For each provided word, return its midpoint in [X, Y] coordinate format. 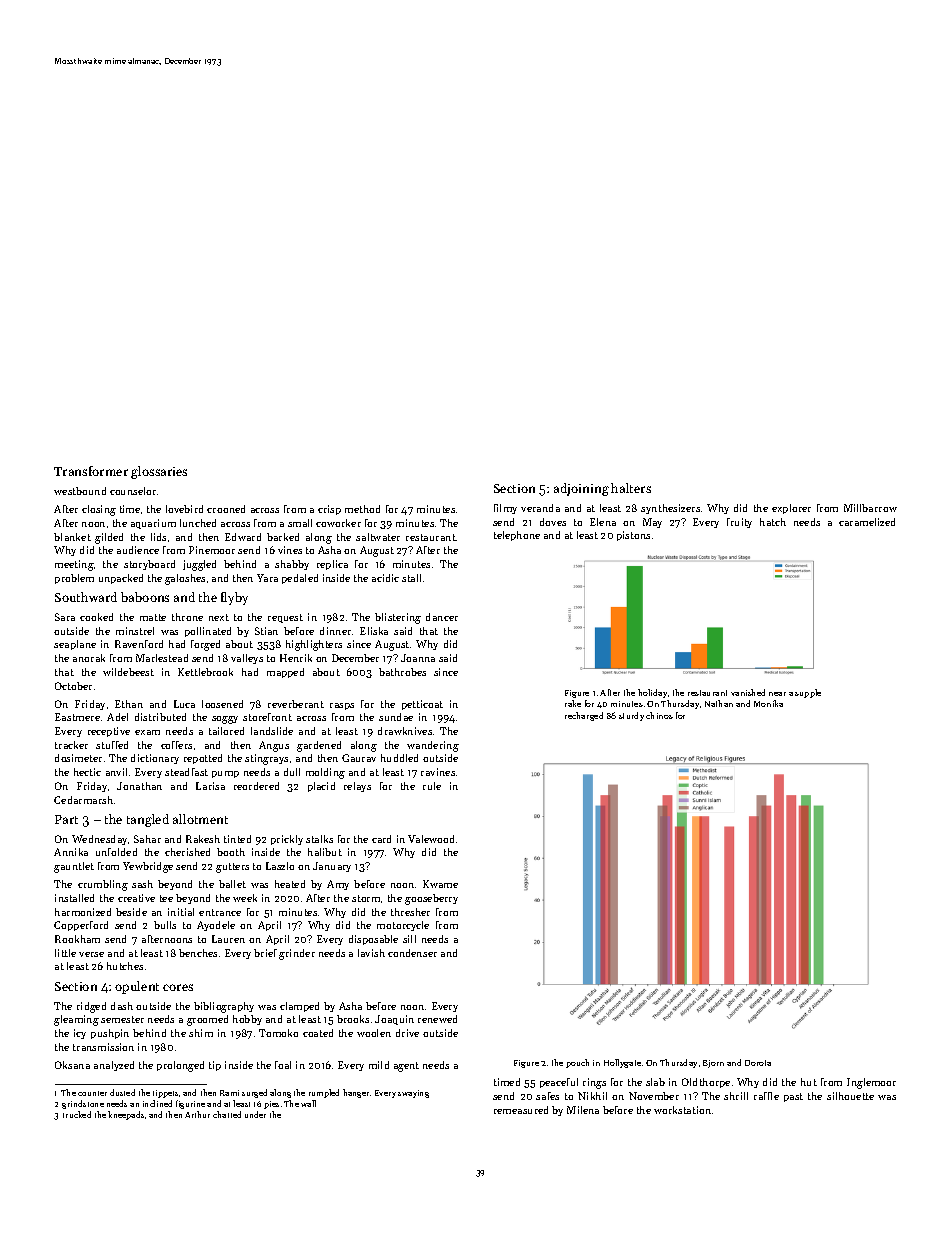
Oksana [72, 1065]
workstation [682, 1110]
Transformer [91, 471]
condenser [412, 953]
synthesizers [670, 509]
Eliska [374, 631]
